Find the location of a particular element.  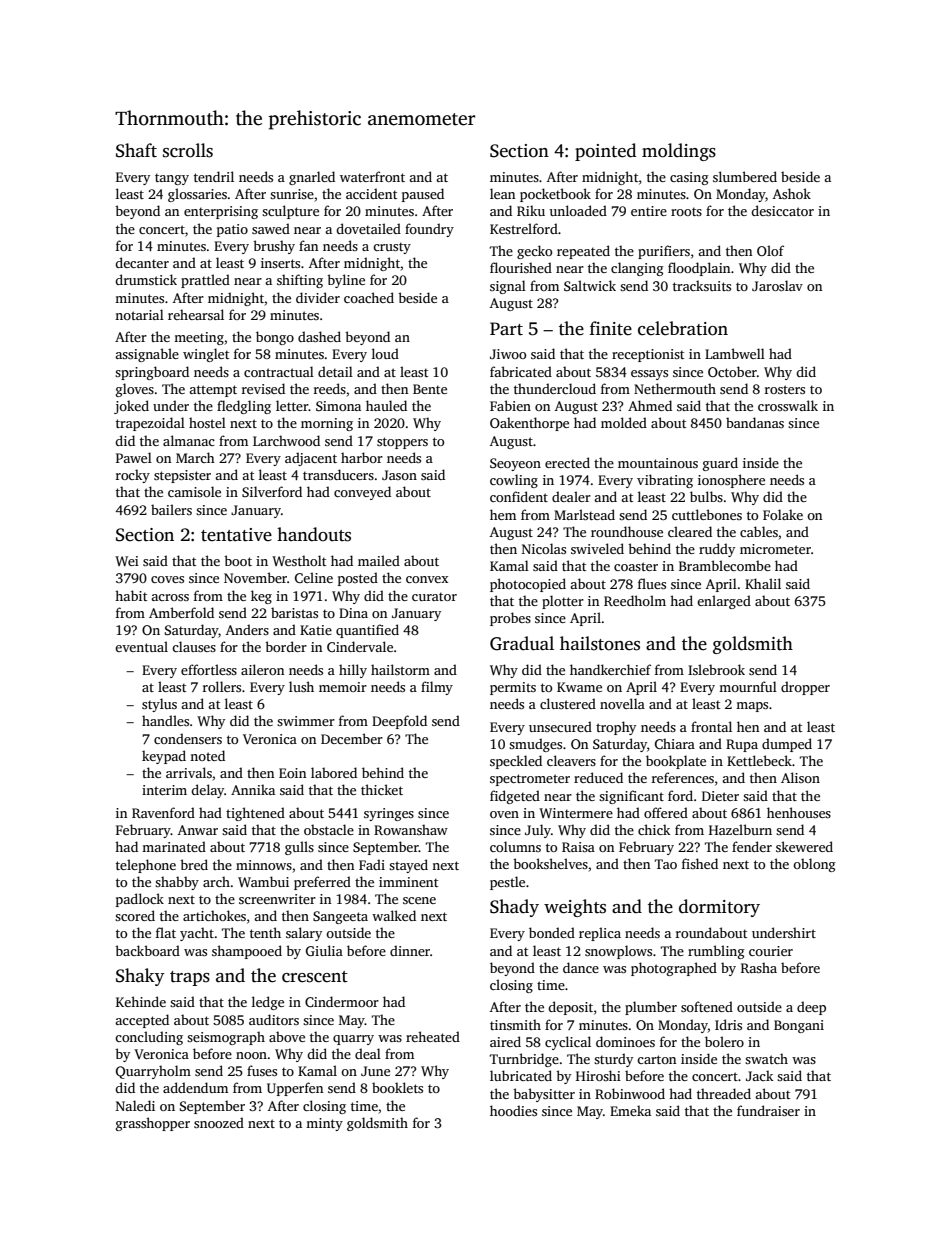

minty is located at coordinates (324, 1124).
